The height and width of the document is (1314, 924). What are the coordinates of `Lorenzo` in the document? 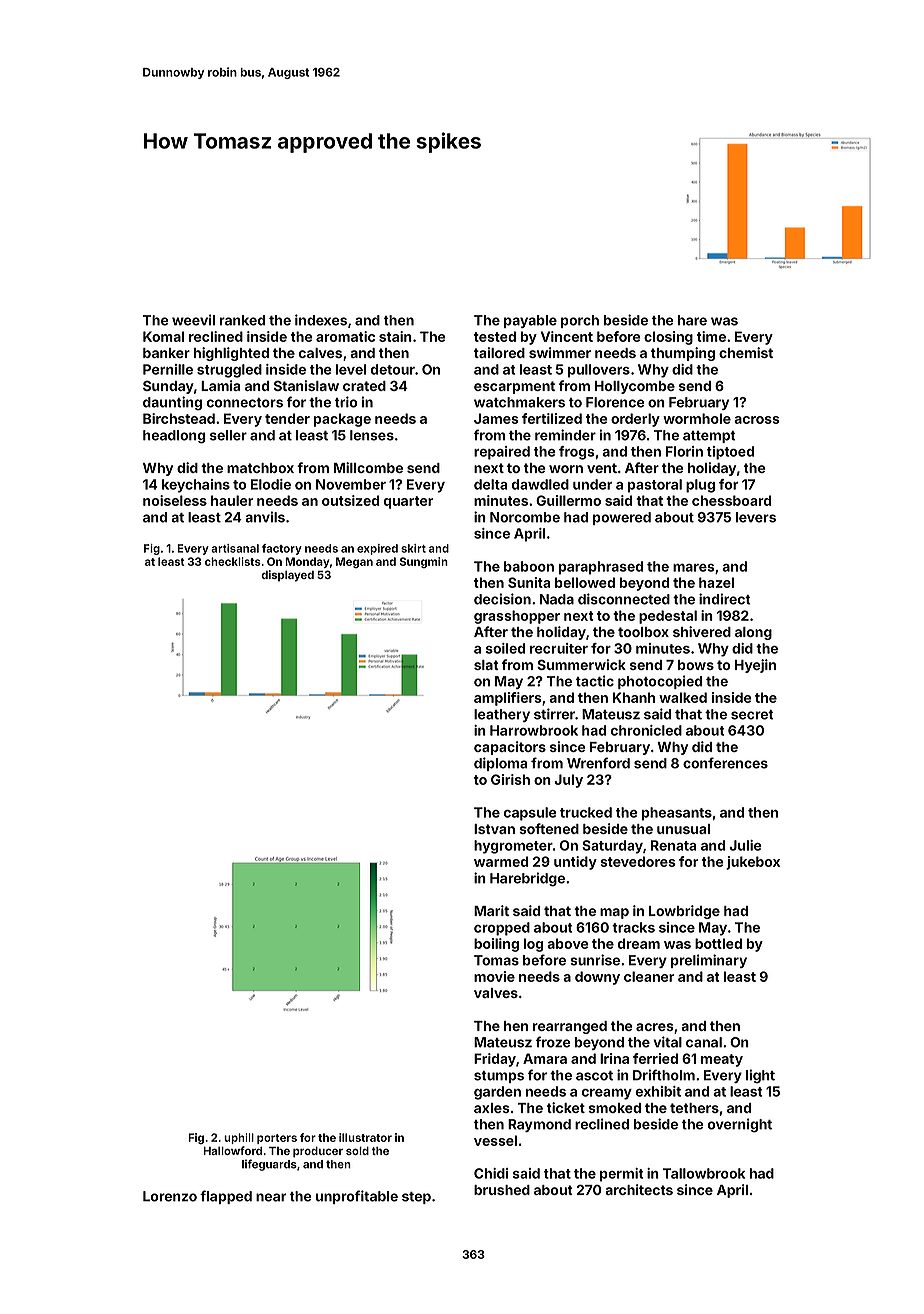 It's located at (170, 1196).
